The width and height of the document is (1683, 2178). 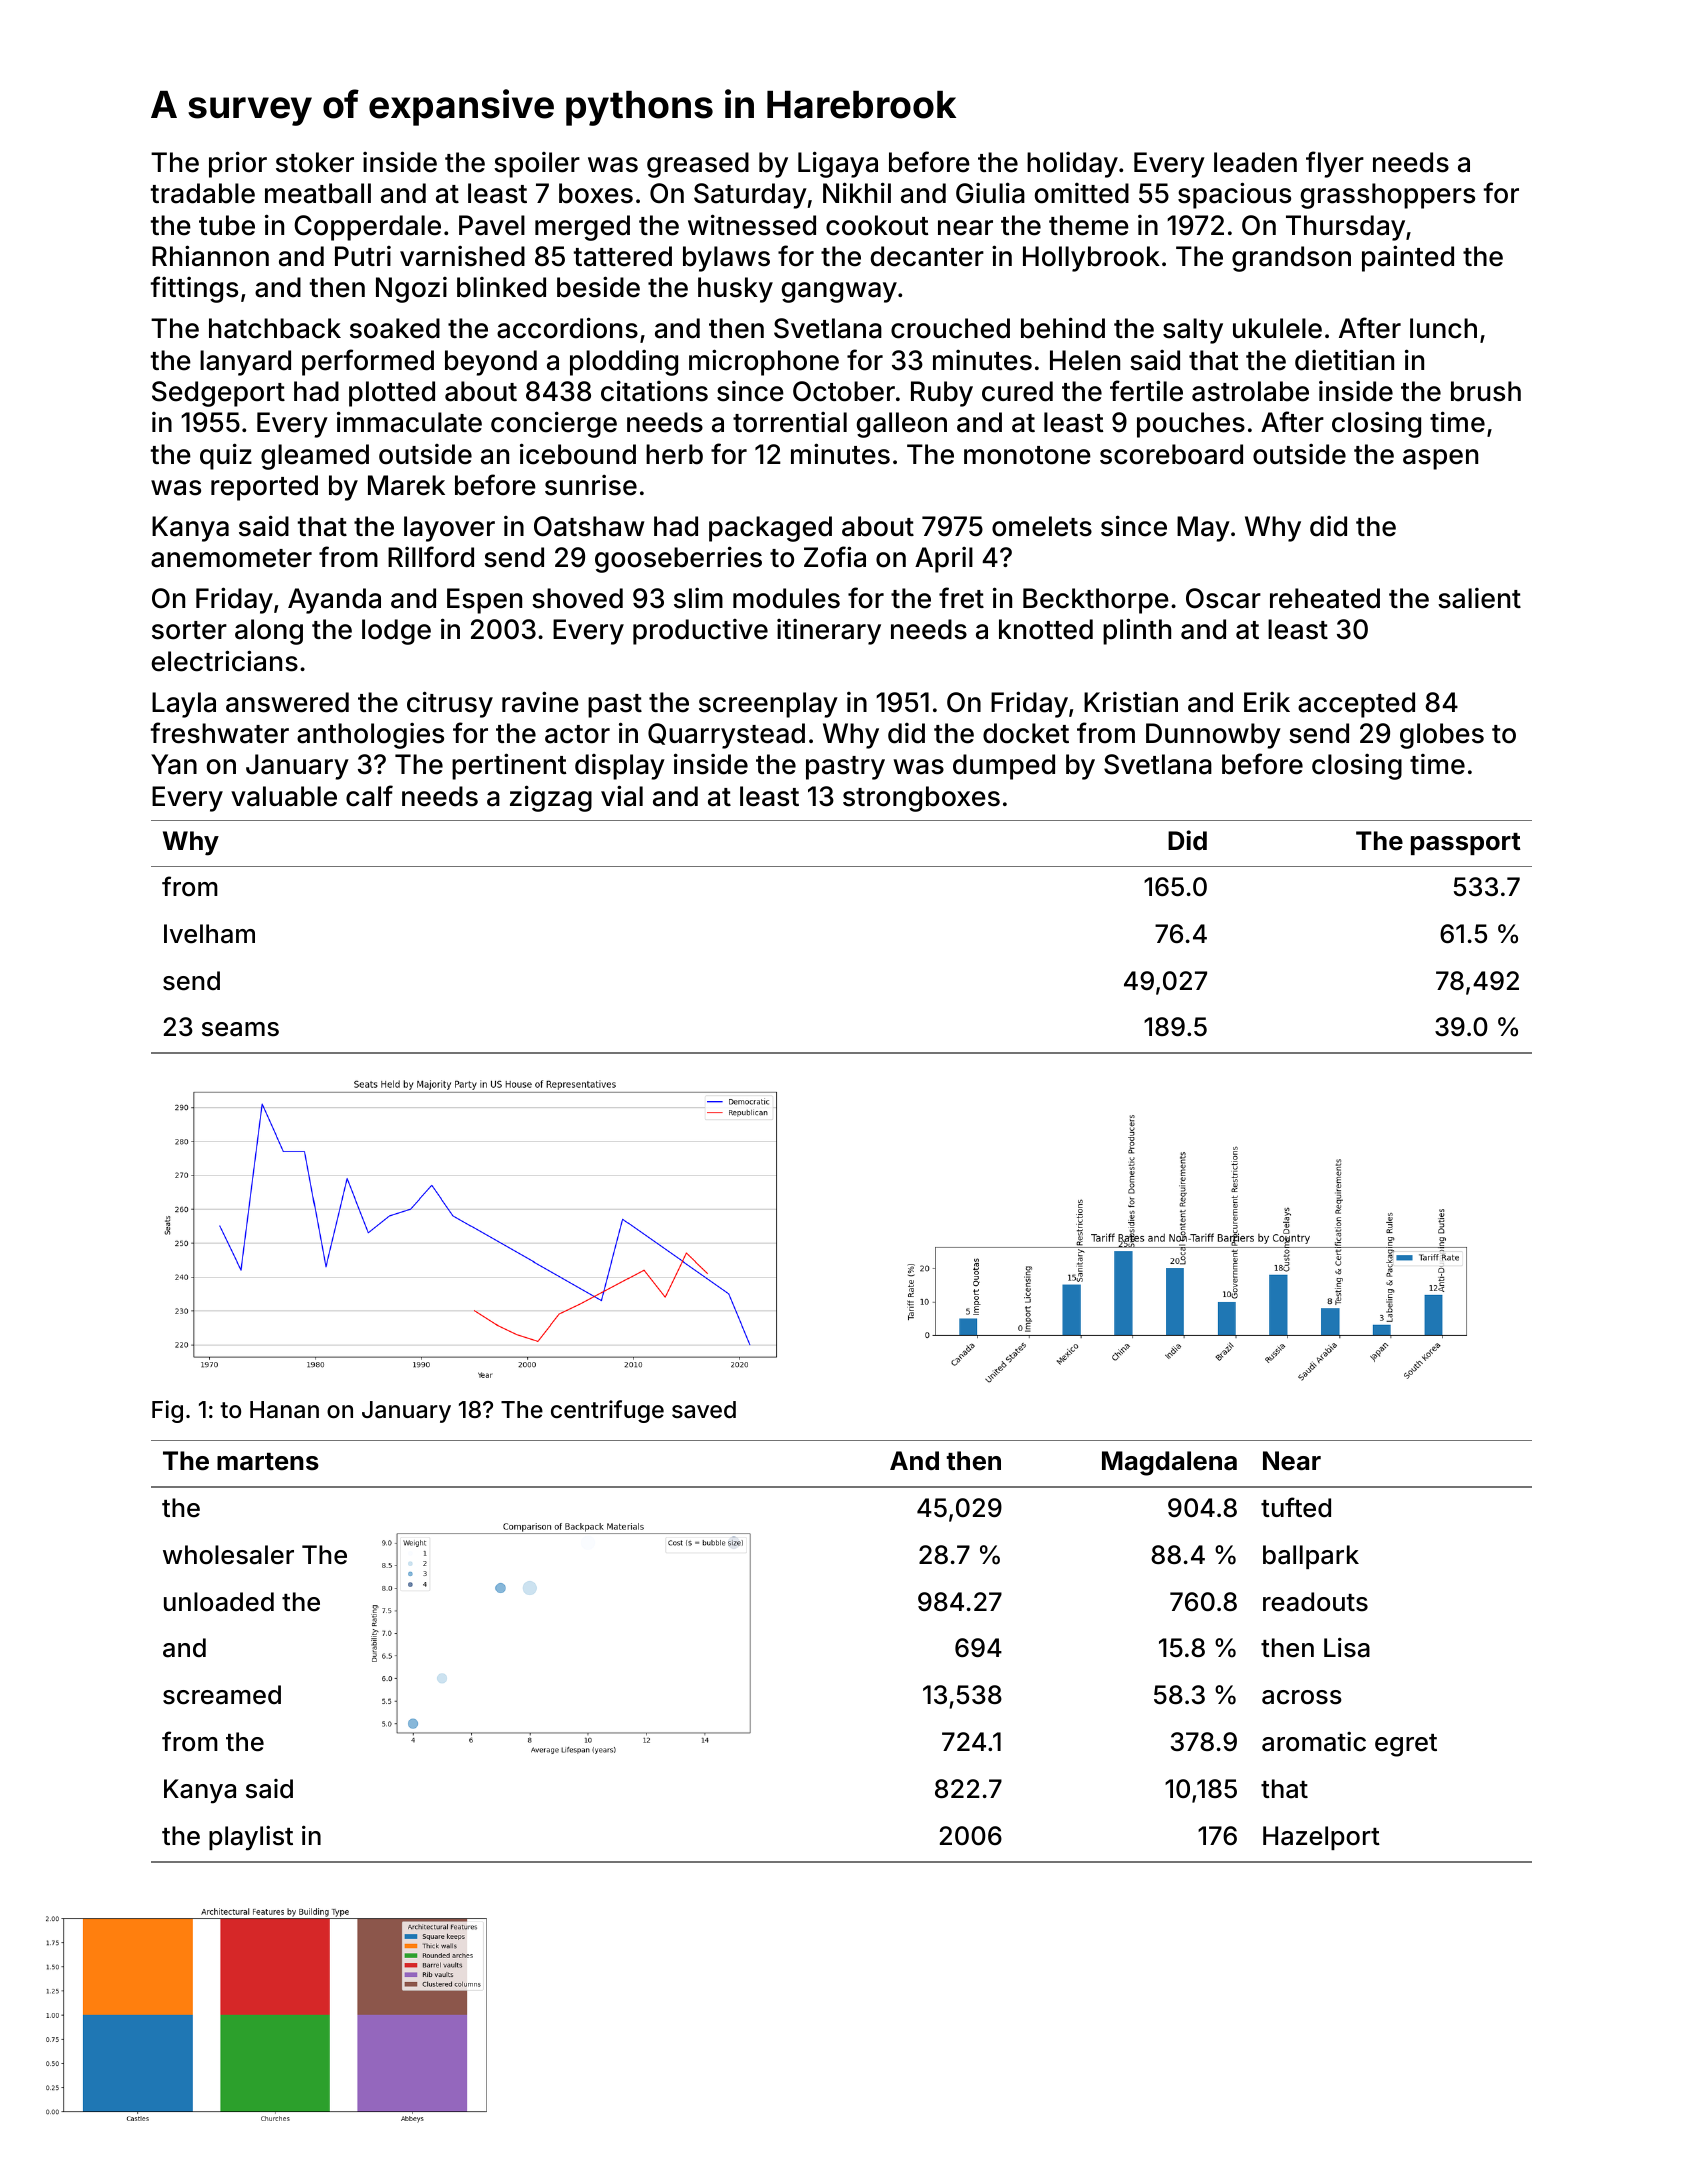 What do you see at coordinates (1335, 164) in the document?
I see `flyer` at bounding box center [1335, 164].
